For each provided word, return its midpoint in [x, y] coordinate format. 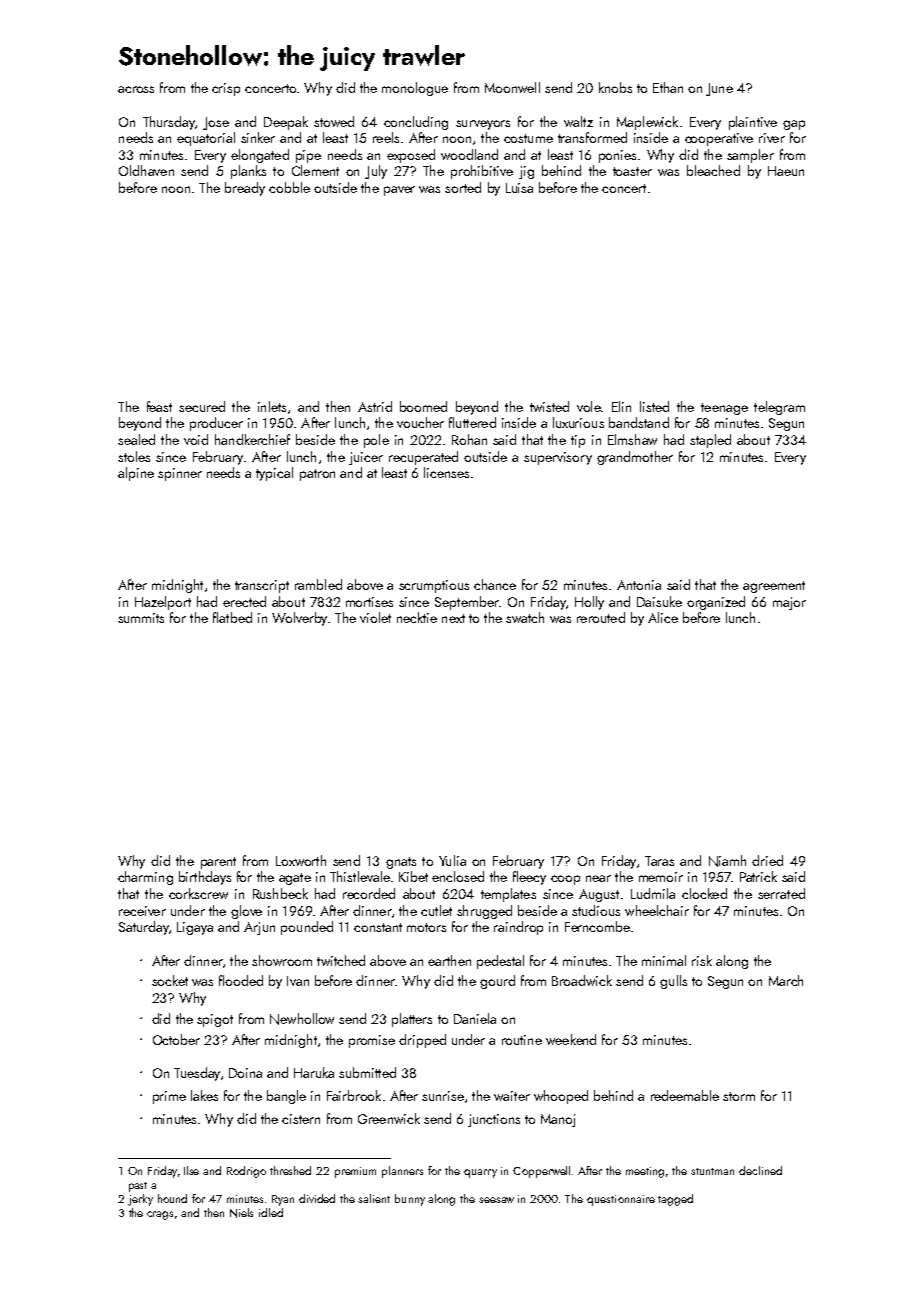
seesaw [496, 1200]
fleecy [529, 878]
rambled [318, 584]
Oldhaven [146, 170]
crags [160, 1215]
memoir [661, 877]
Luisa [519, 188]
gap [794, 125]
